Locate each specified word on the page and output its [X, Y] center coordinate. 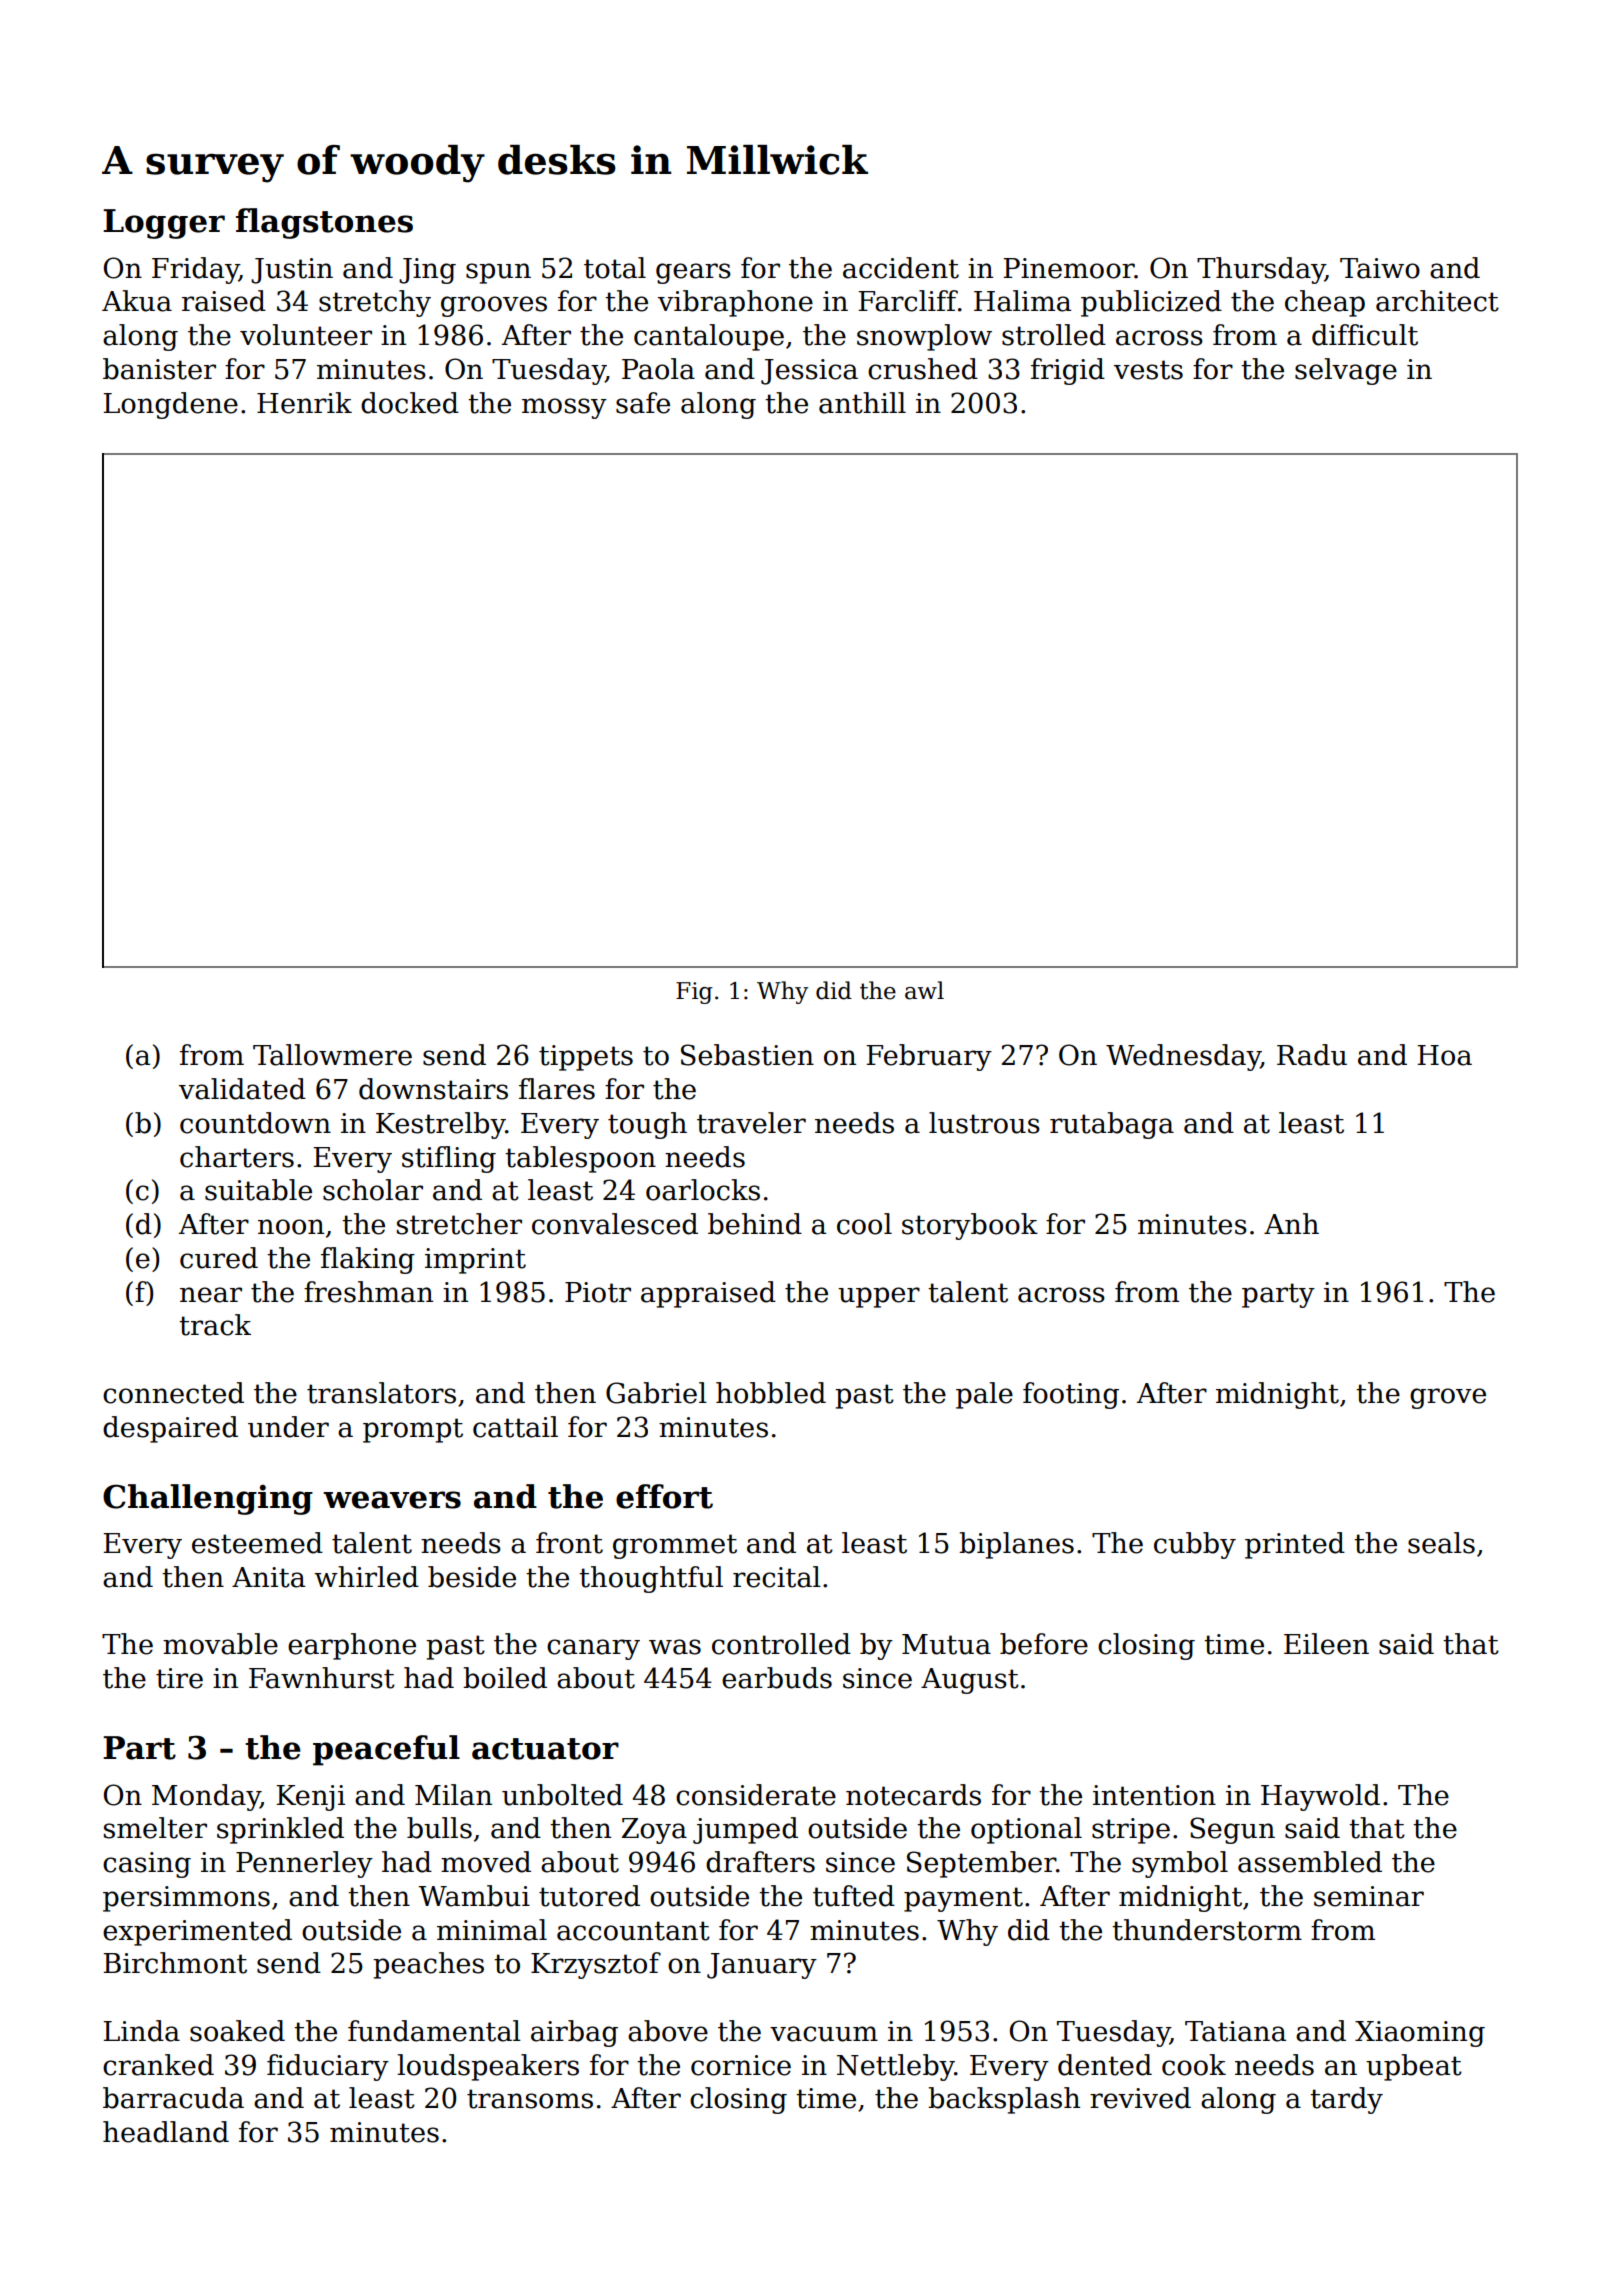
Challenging [208, 1499]
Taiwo [1380, 268]
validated [242, 1089]
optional [1026, 1830]
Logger [164, 224]
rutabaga [1112, 1125]
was [675, 1647]
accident [901, 268]
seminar [1369, 1896]
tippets [586, 1058]
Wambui [474, 1896]
